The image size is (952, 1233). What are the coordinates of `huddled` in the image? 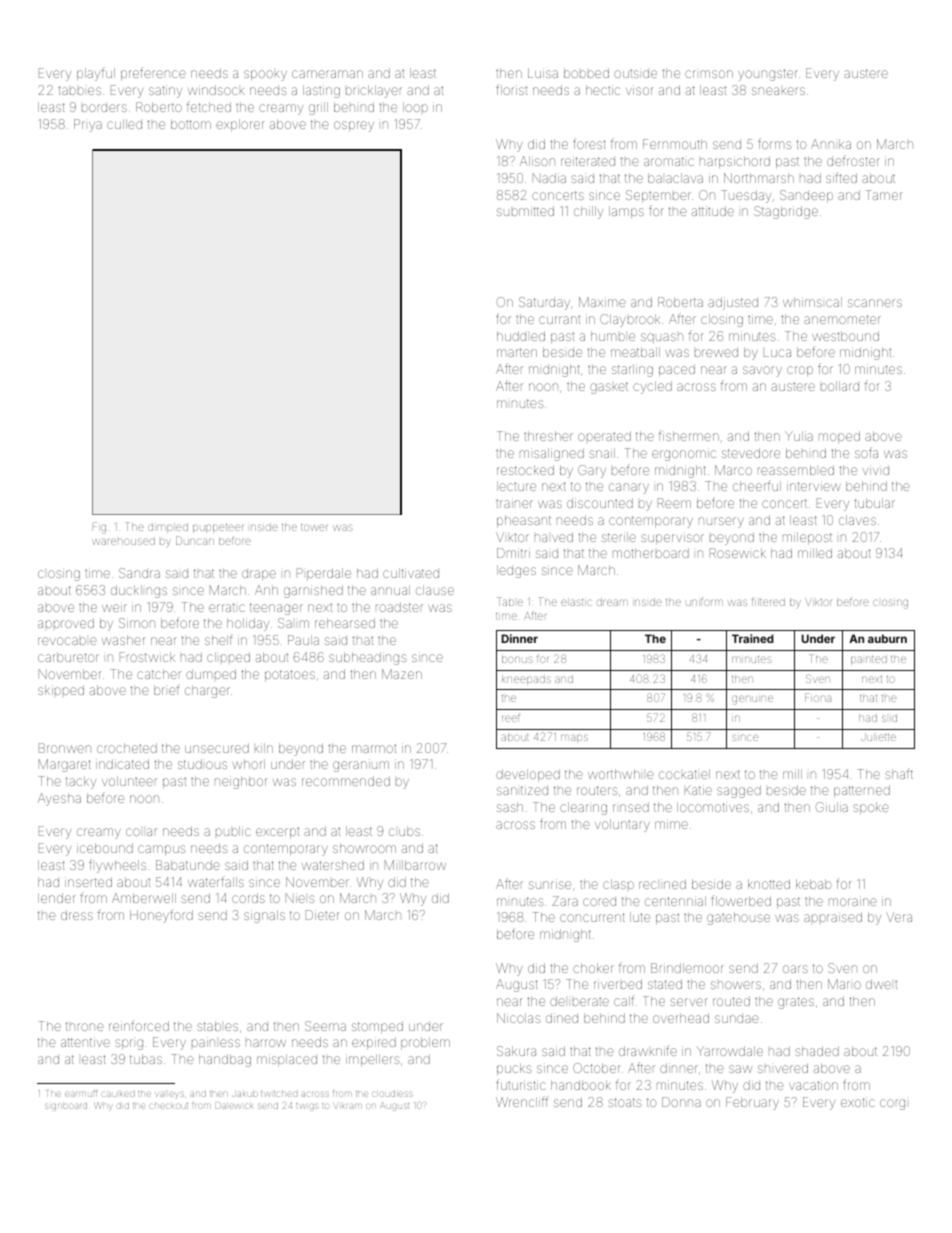 It's located at (521, 336).
